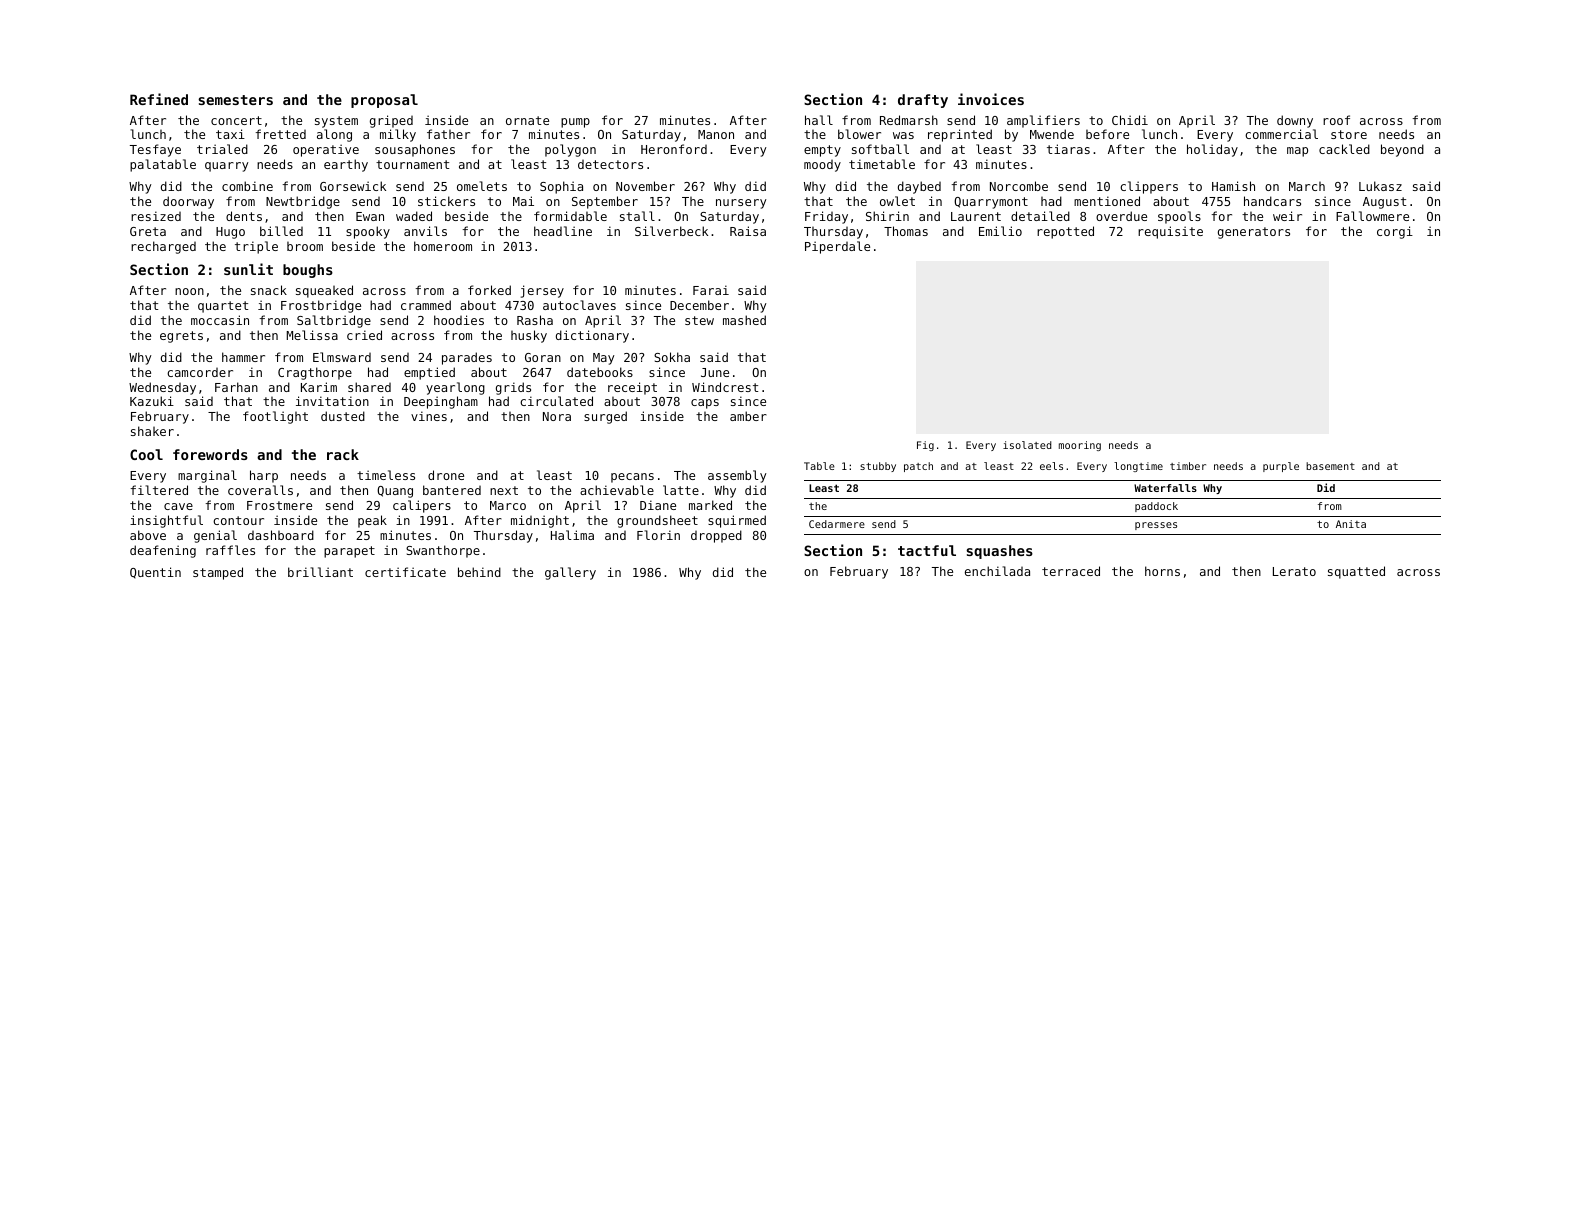  Describe the element at coordinates (1336, 120) in the image. I see `roof` at that location.
